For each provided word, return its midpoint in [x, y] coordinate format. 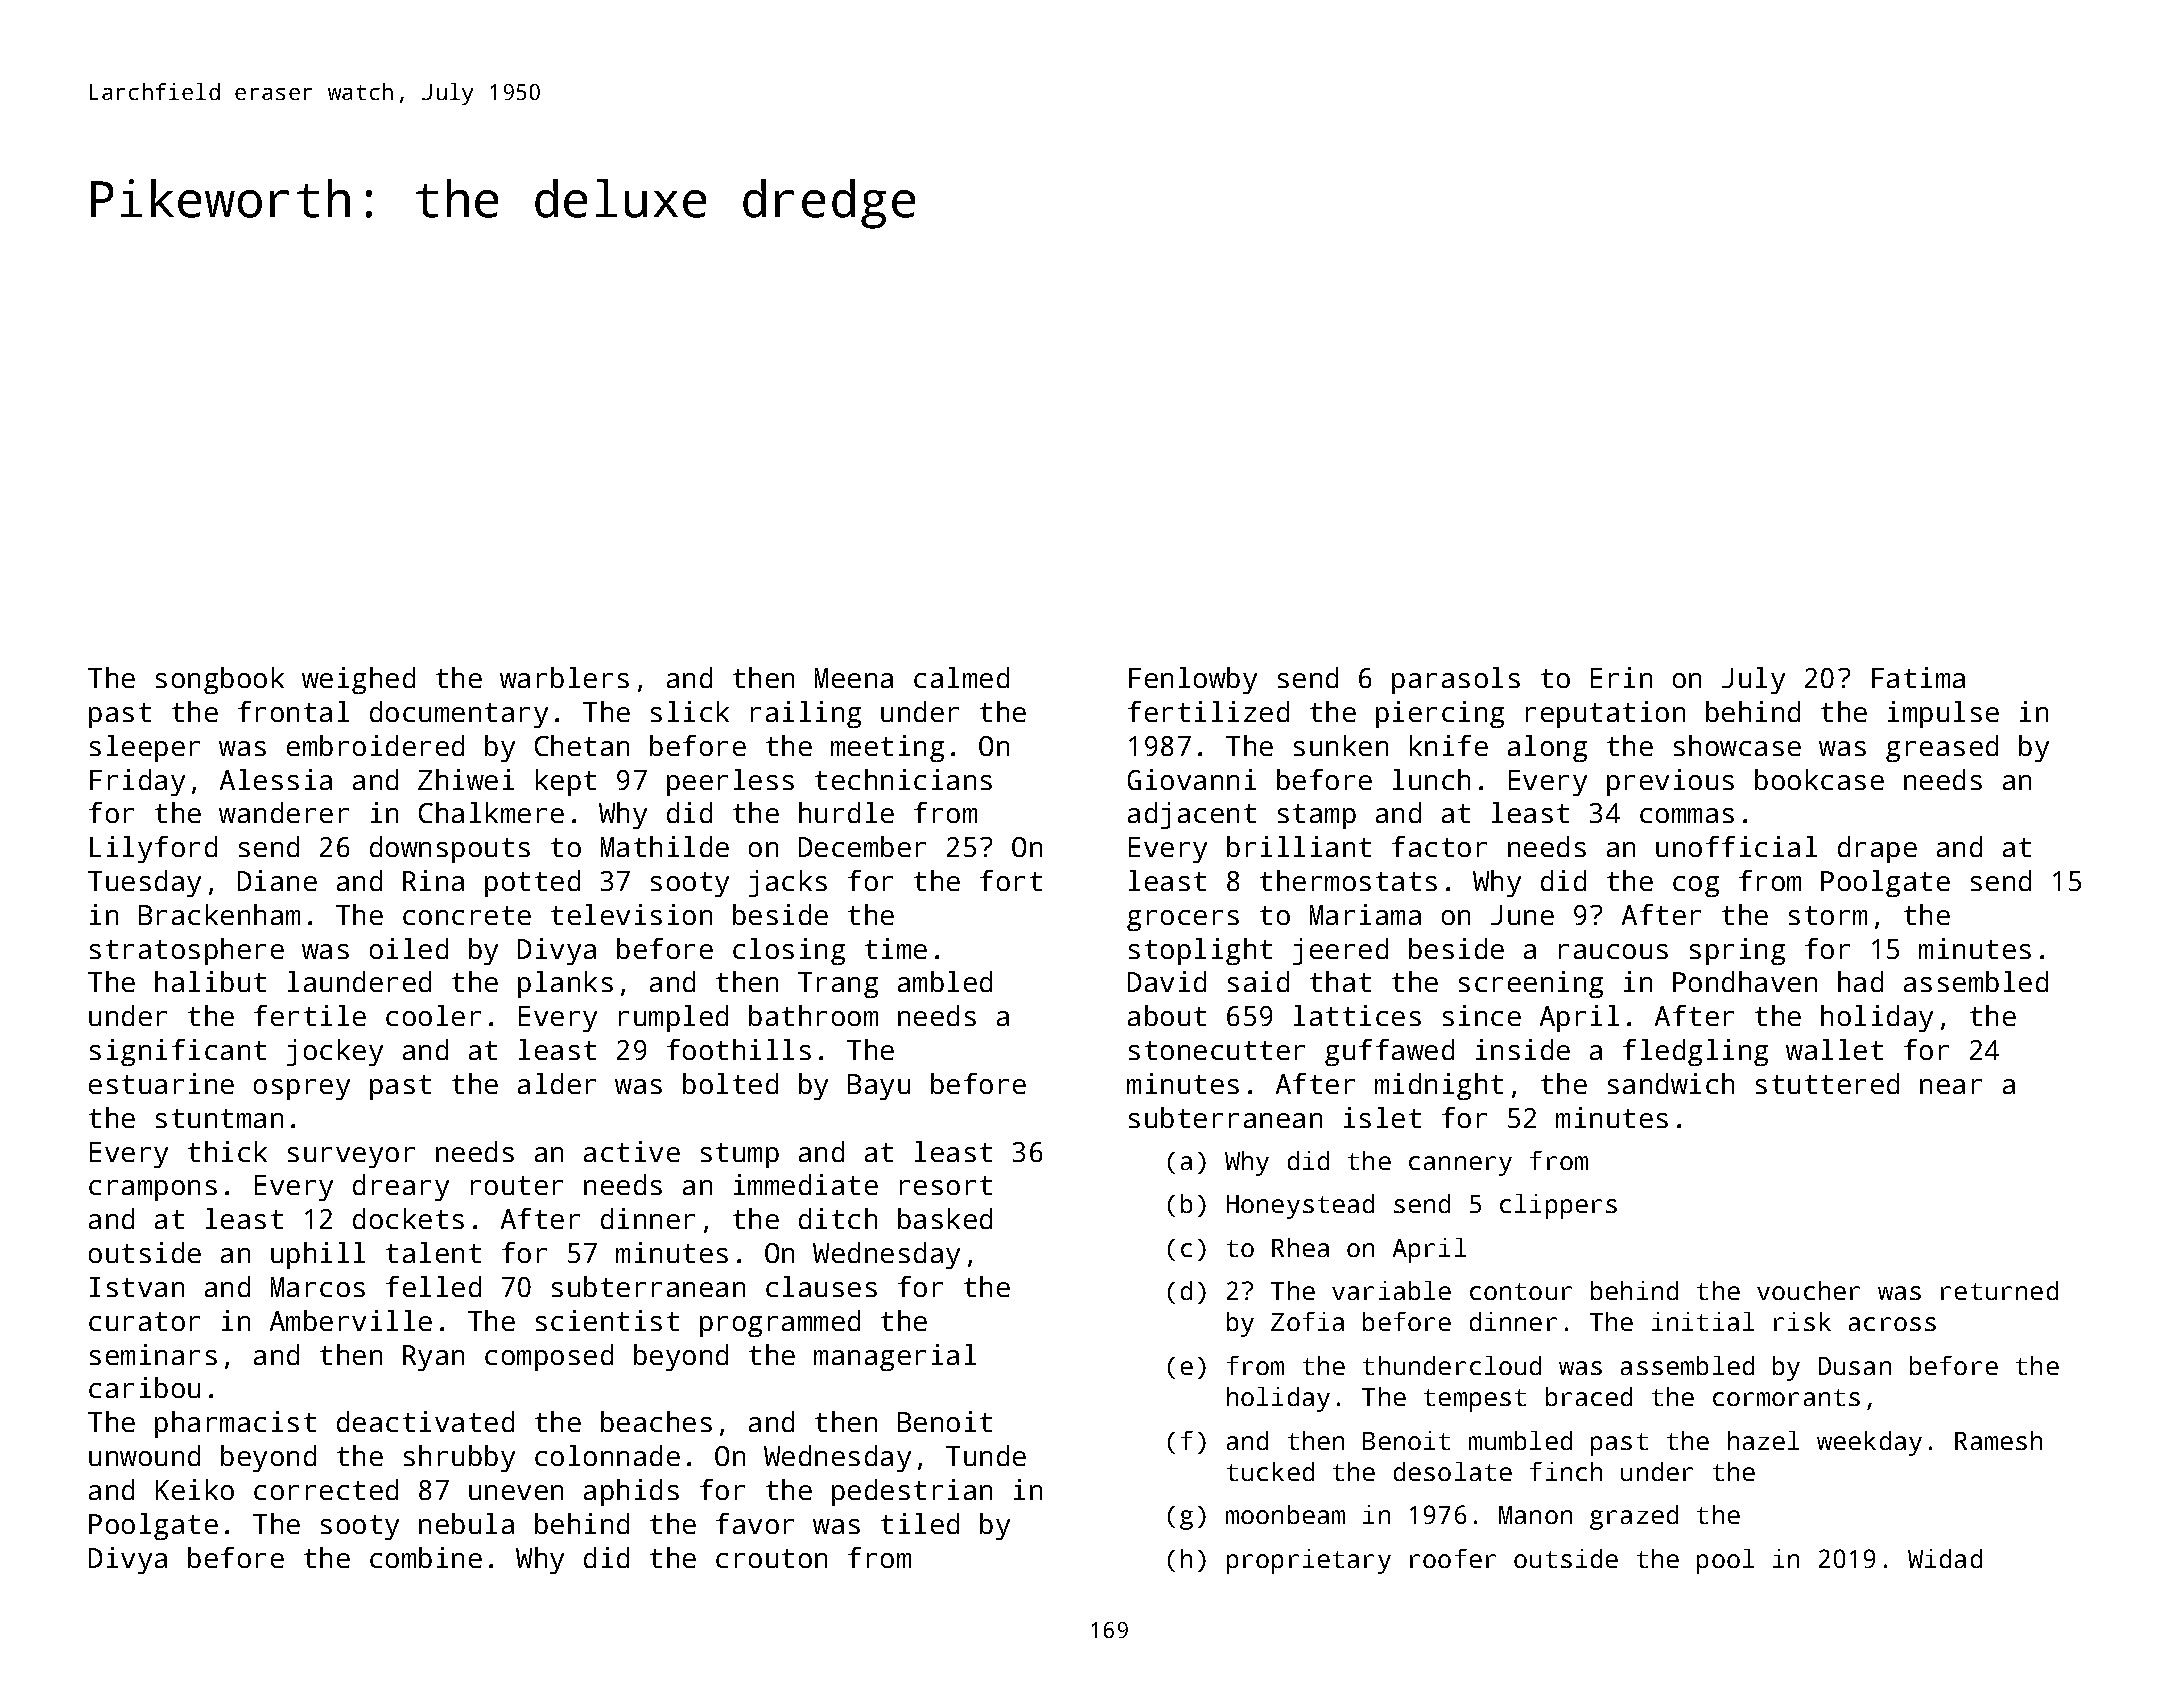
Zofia [1307, 1321]
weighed [358, 680]
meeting [887, 748]
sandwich [1671, 1083]
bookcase [1819, 779]
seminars [153, 1354]
